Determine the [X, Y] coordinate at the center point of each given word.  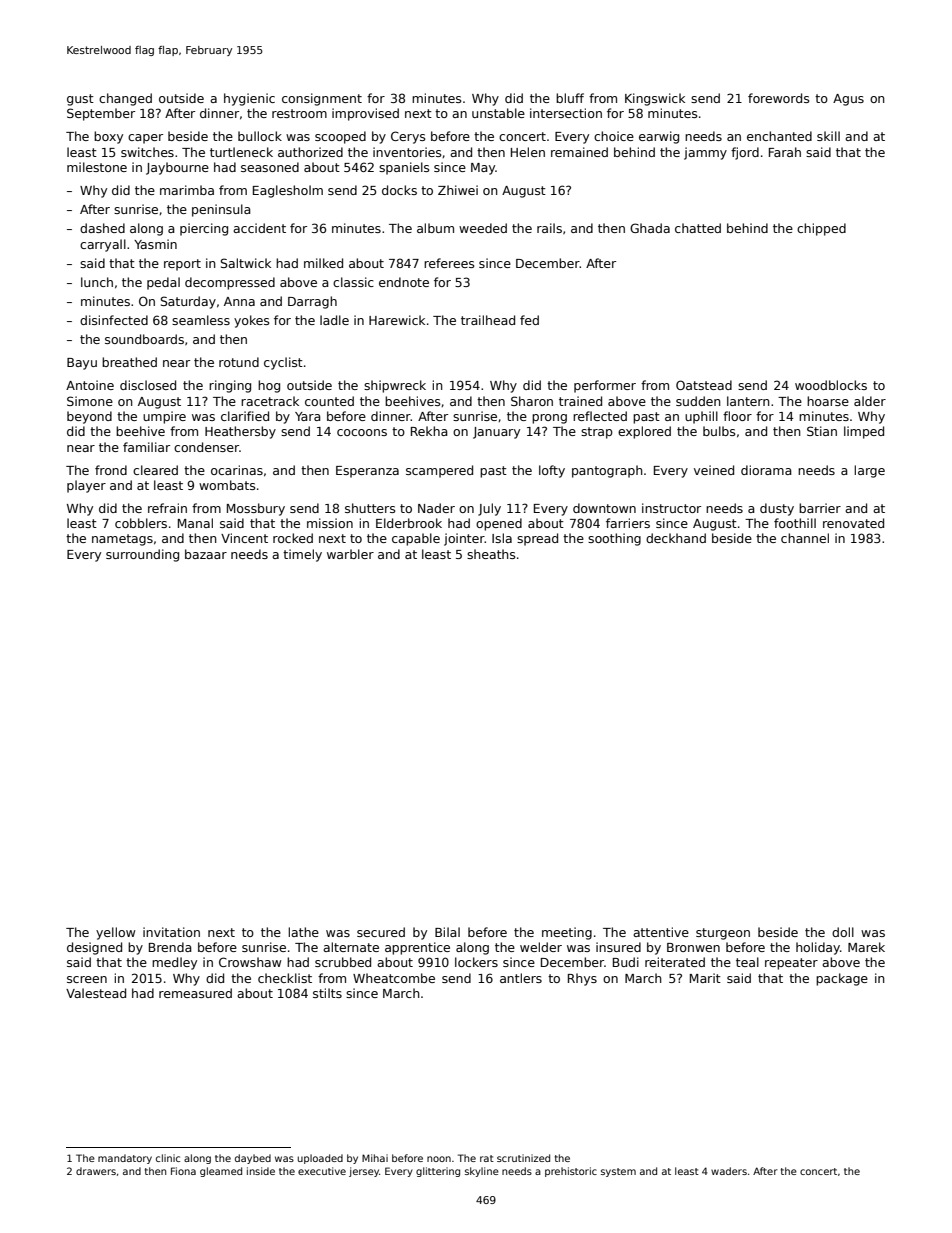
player [86, 486]
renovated [853, 523]
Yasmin [155, 244]
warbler [350, 554]
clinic [168, 1158]
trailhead [488, 320]
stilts [327, 993]
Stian [822, 431]
